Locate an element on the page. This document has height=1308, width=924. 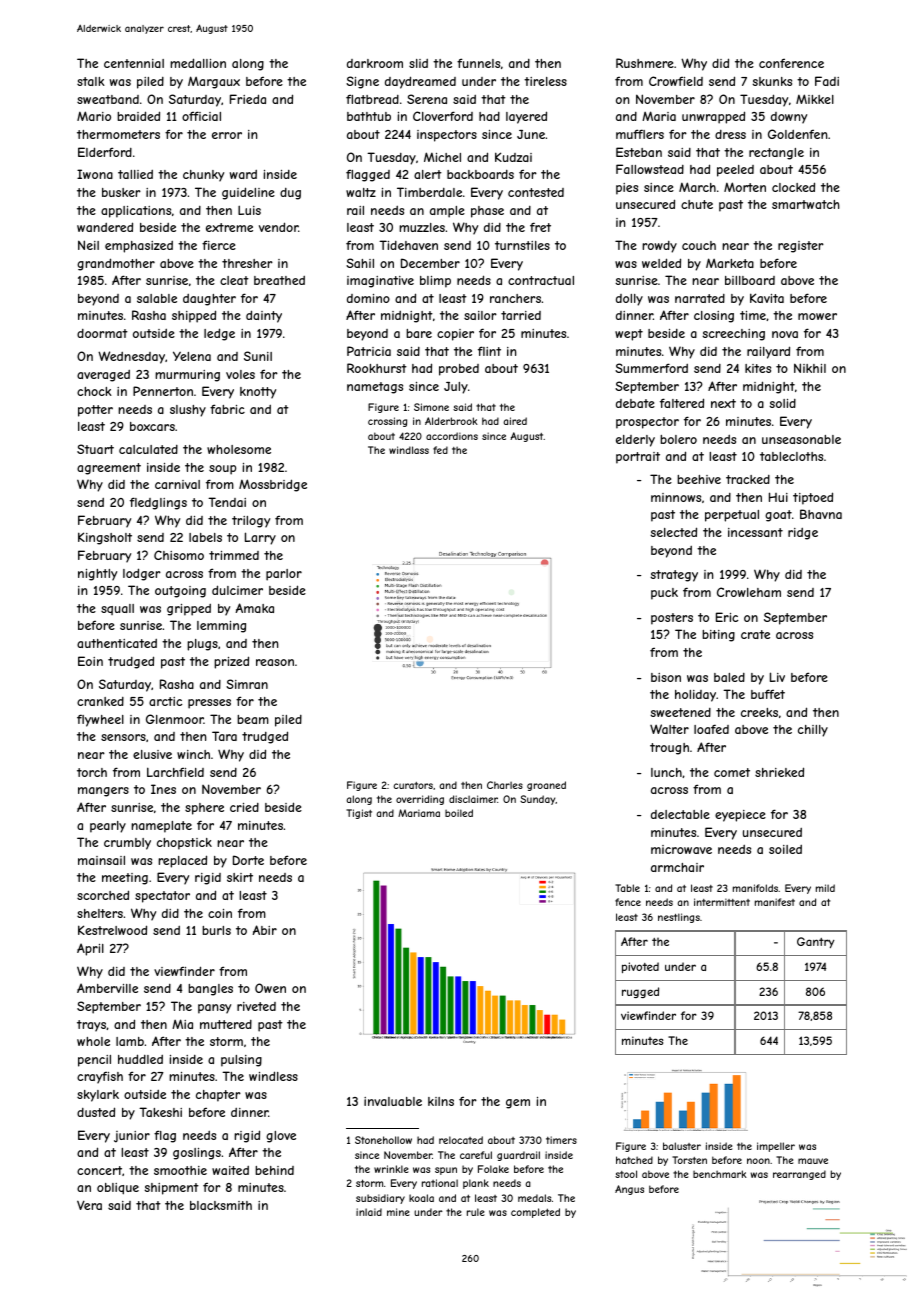
rule is located at coordinates (476, 1212).
